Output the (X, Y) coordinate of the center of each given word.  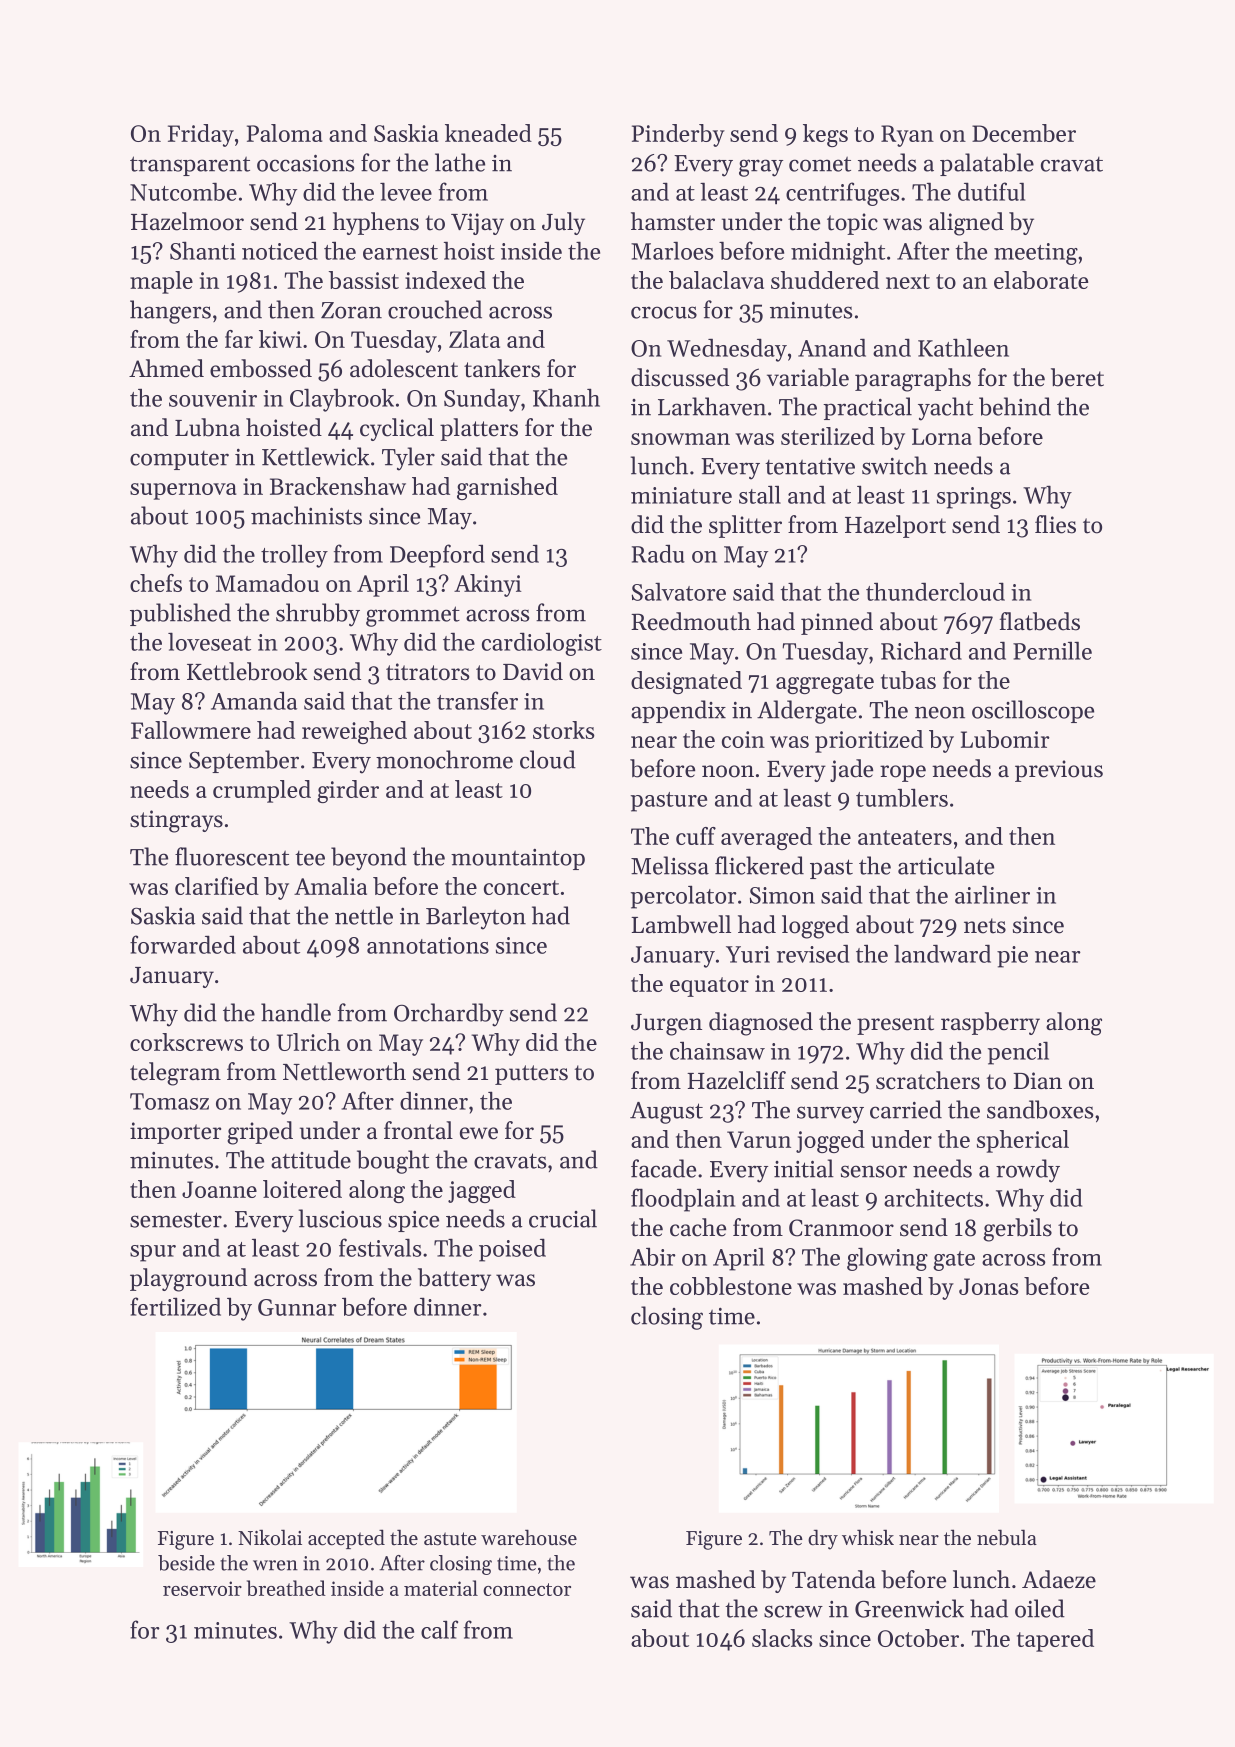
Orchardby (449, 1015)
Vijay (477, 224)
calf (439, 1629)
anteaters (905, 837)
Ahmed (166, 368)
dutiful (991, 191)
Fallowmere (191, 730)
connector (527, 1589)
